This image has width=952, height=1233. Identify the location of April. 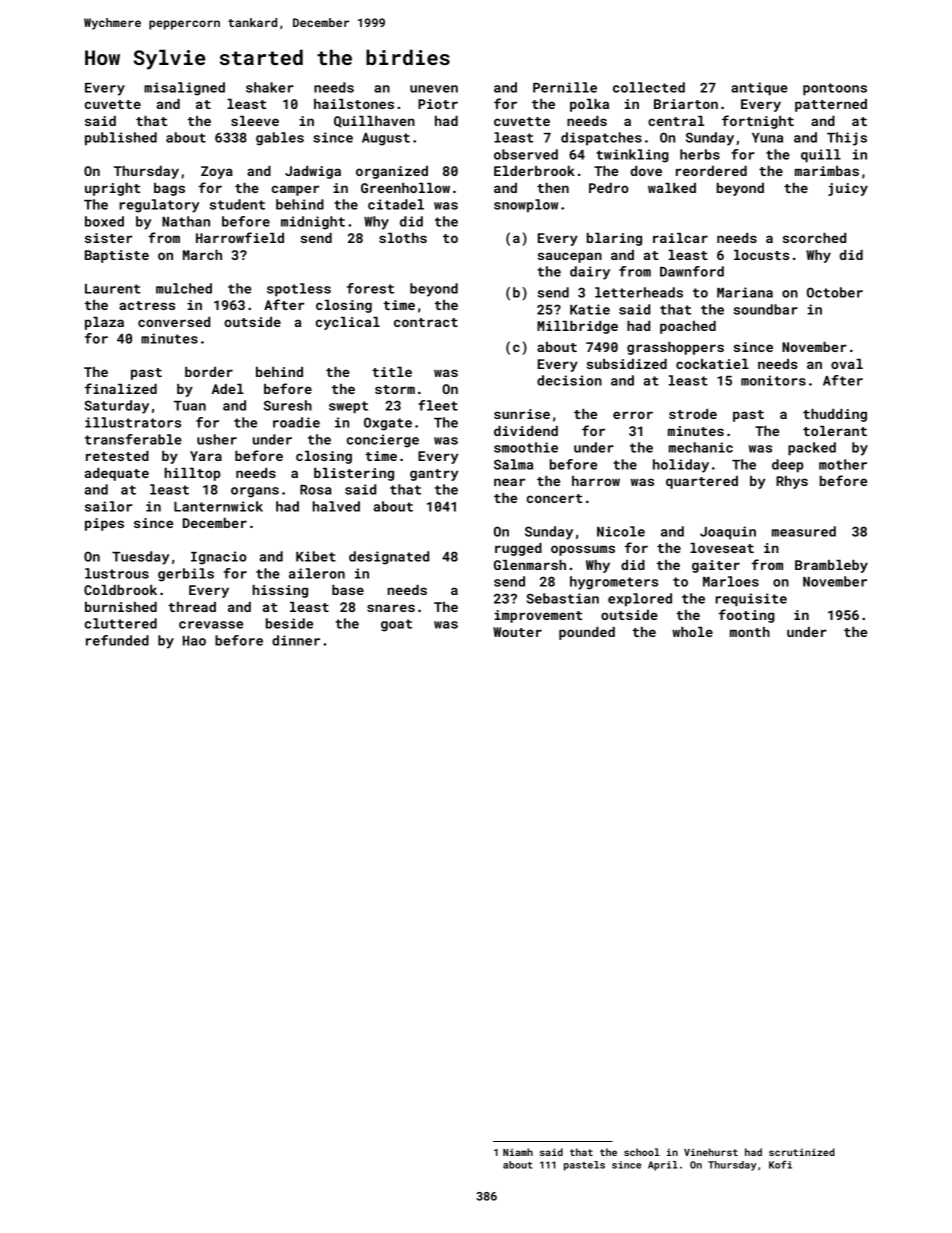
(663, 1166).
